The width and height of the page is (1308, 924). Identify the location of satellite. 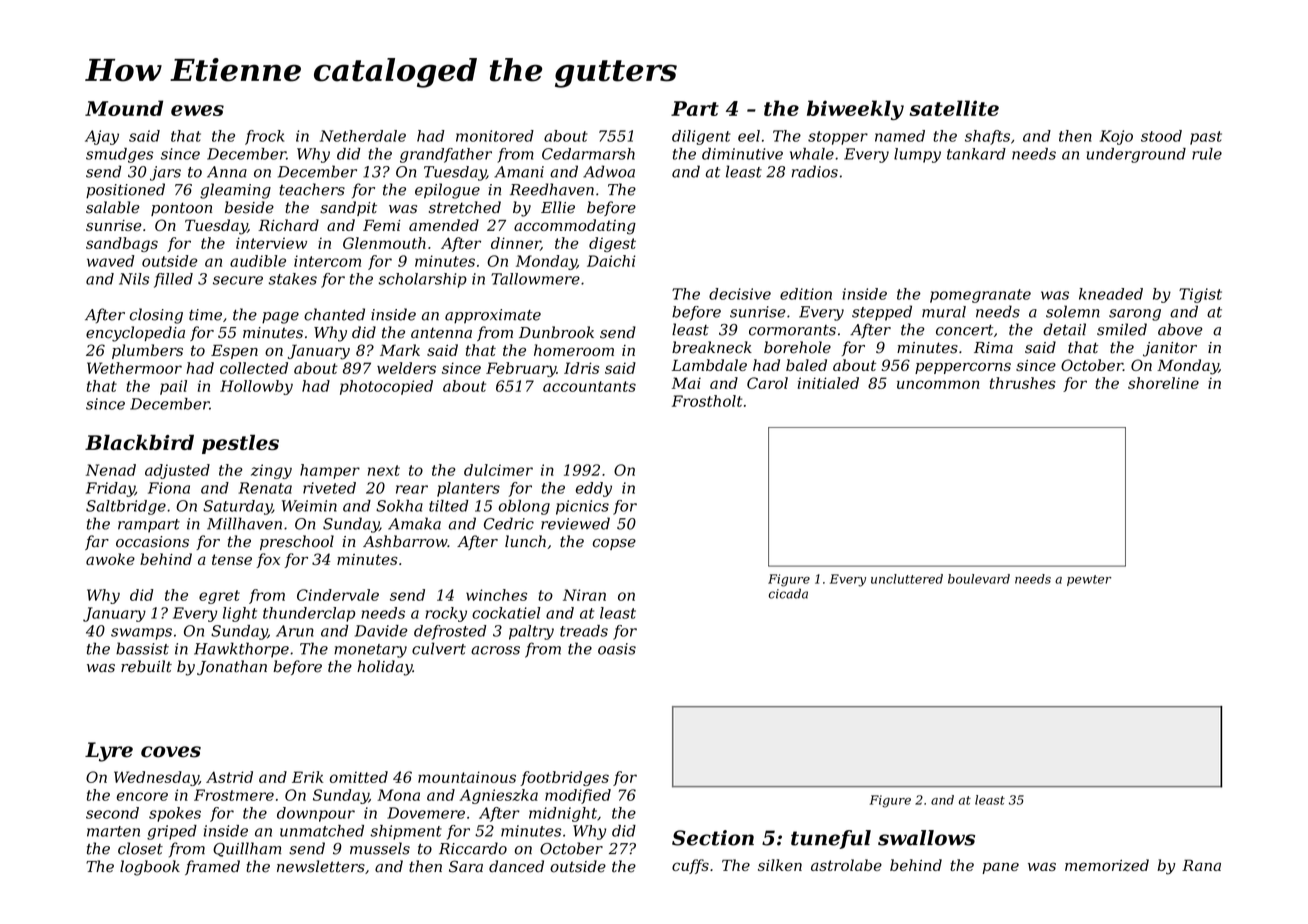
(954, 108).
